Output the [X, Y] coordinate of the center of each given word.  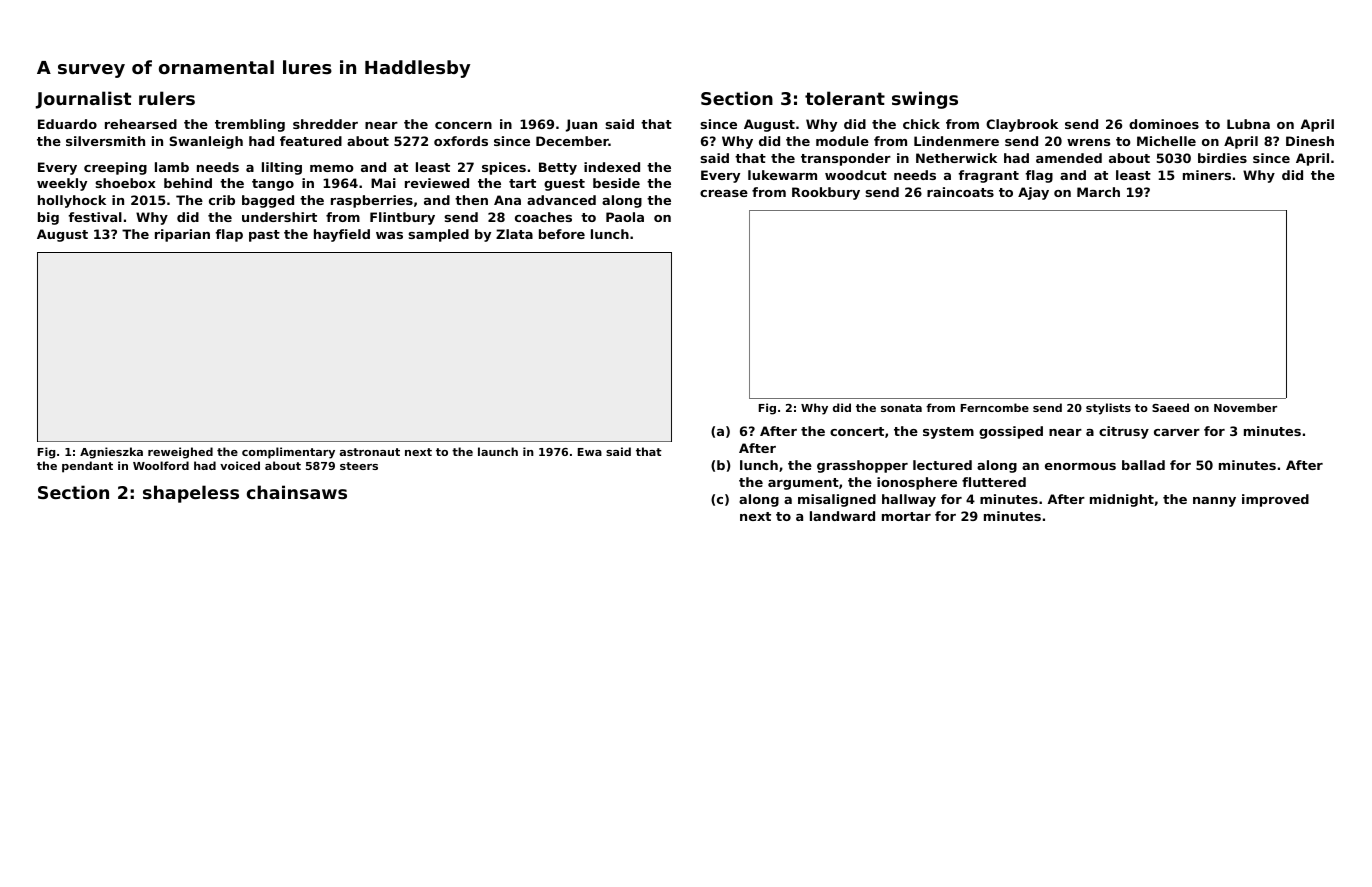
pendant [87, 467]
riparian [182, 235]
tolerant [845, 98]
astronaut [370, 452]
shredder [325, 124]
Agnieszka [111, 453]
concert [857, 431]
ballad [1143, 465]
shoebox [126, 183]
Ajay [1033, 193]
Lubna [1248, 124]
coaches [543, 217]
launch [498, 451]
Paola [625, 217]
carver [1177, 432]
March [1098, 192]
